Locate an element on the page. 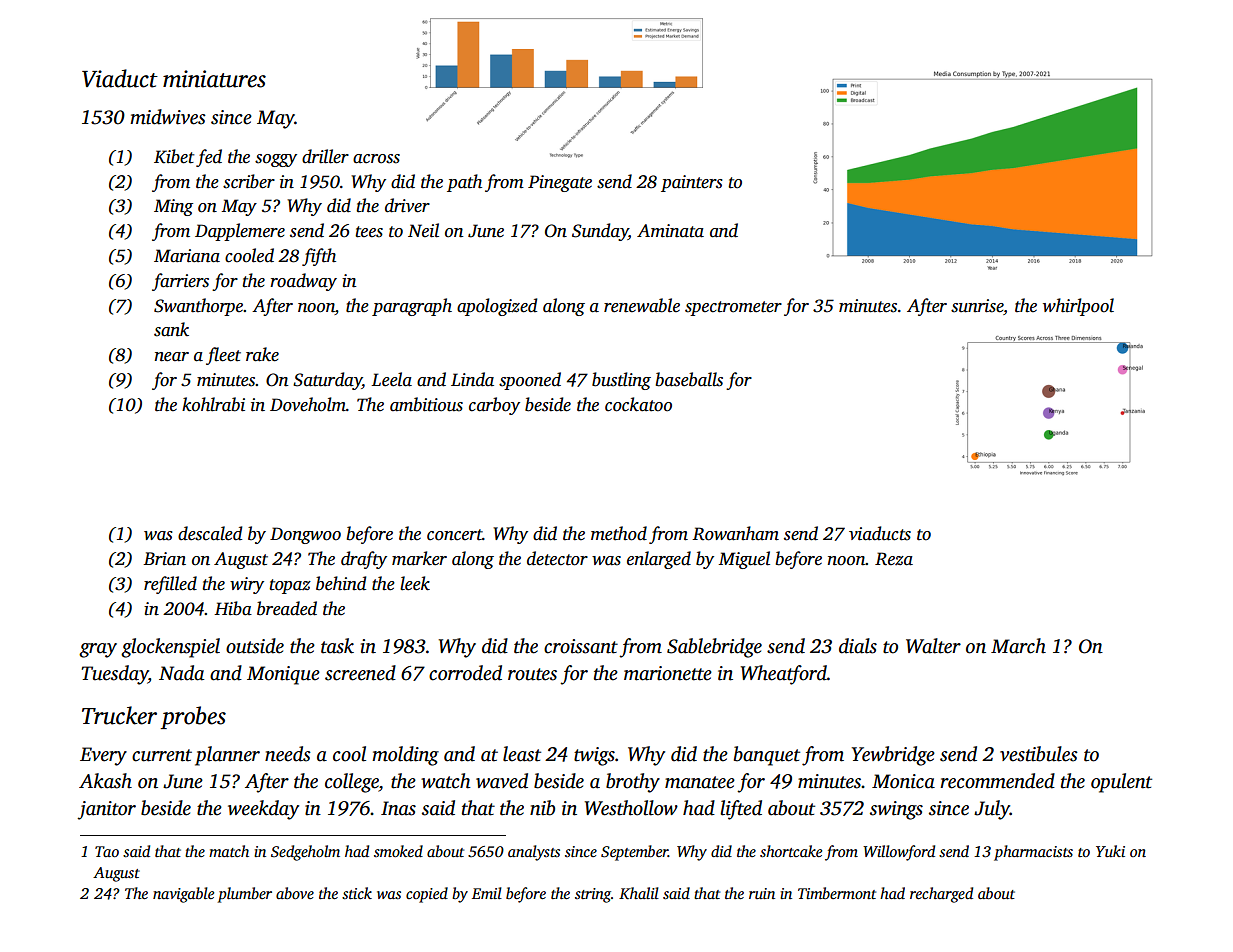 The width and height of the image is (1233, 952). Reza is located at coordinates (894, 559).
